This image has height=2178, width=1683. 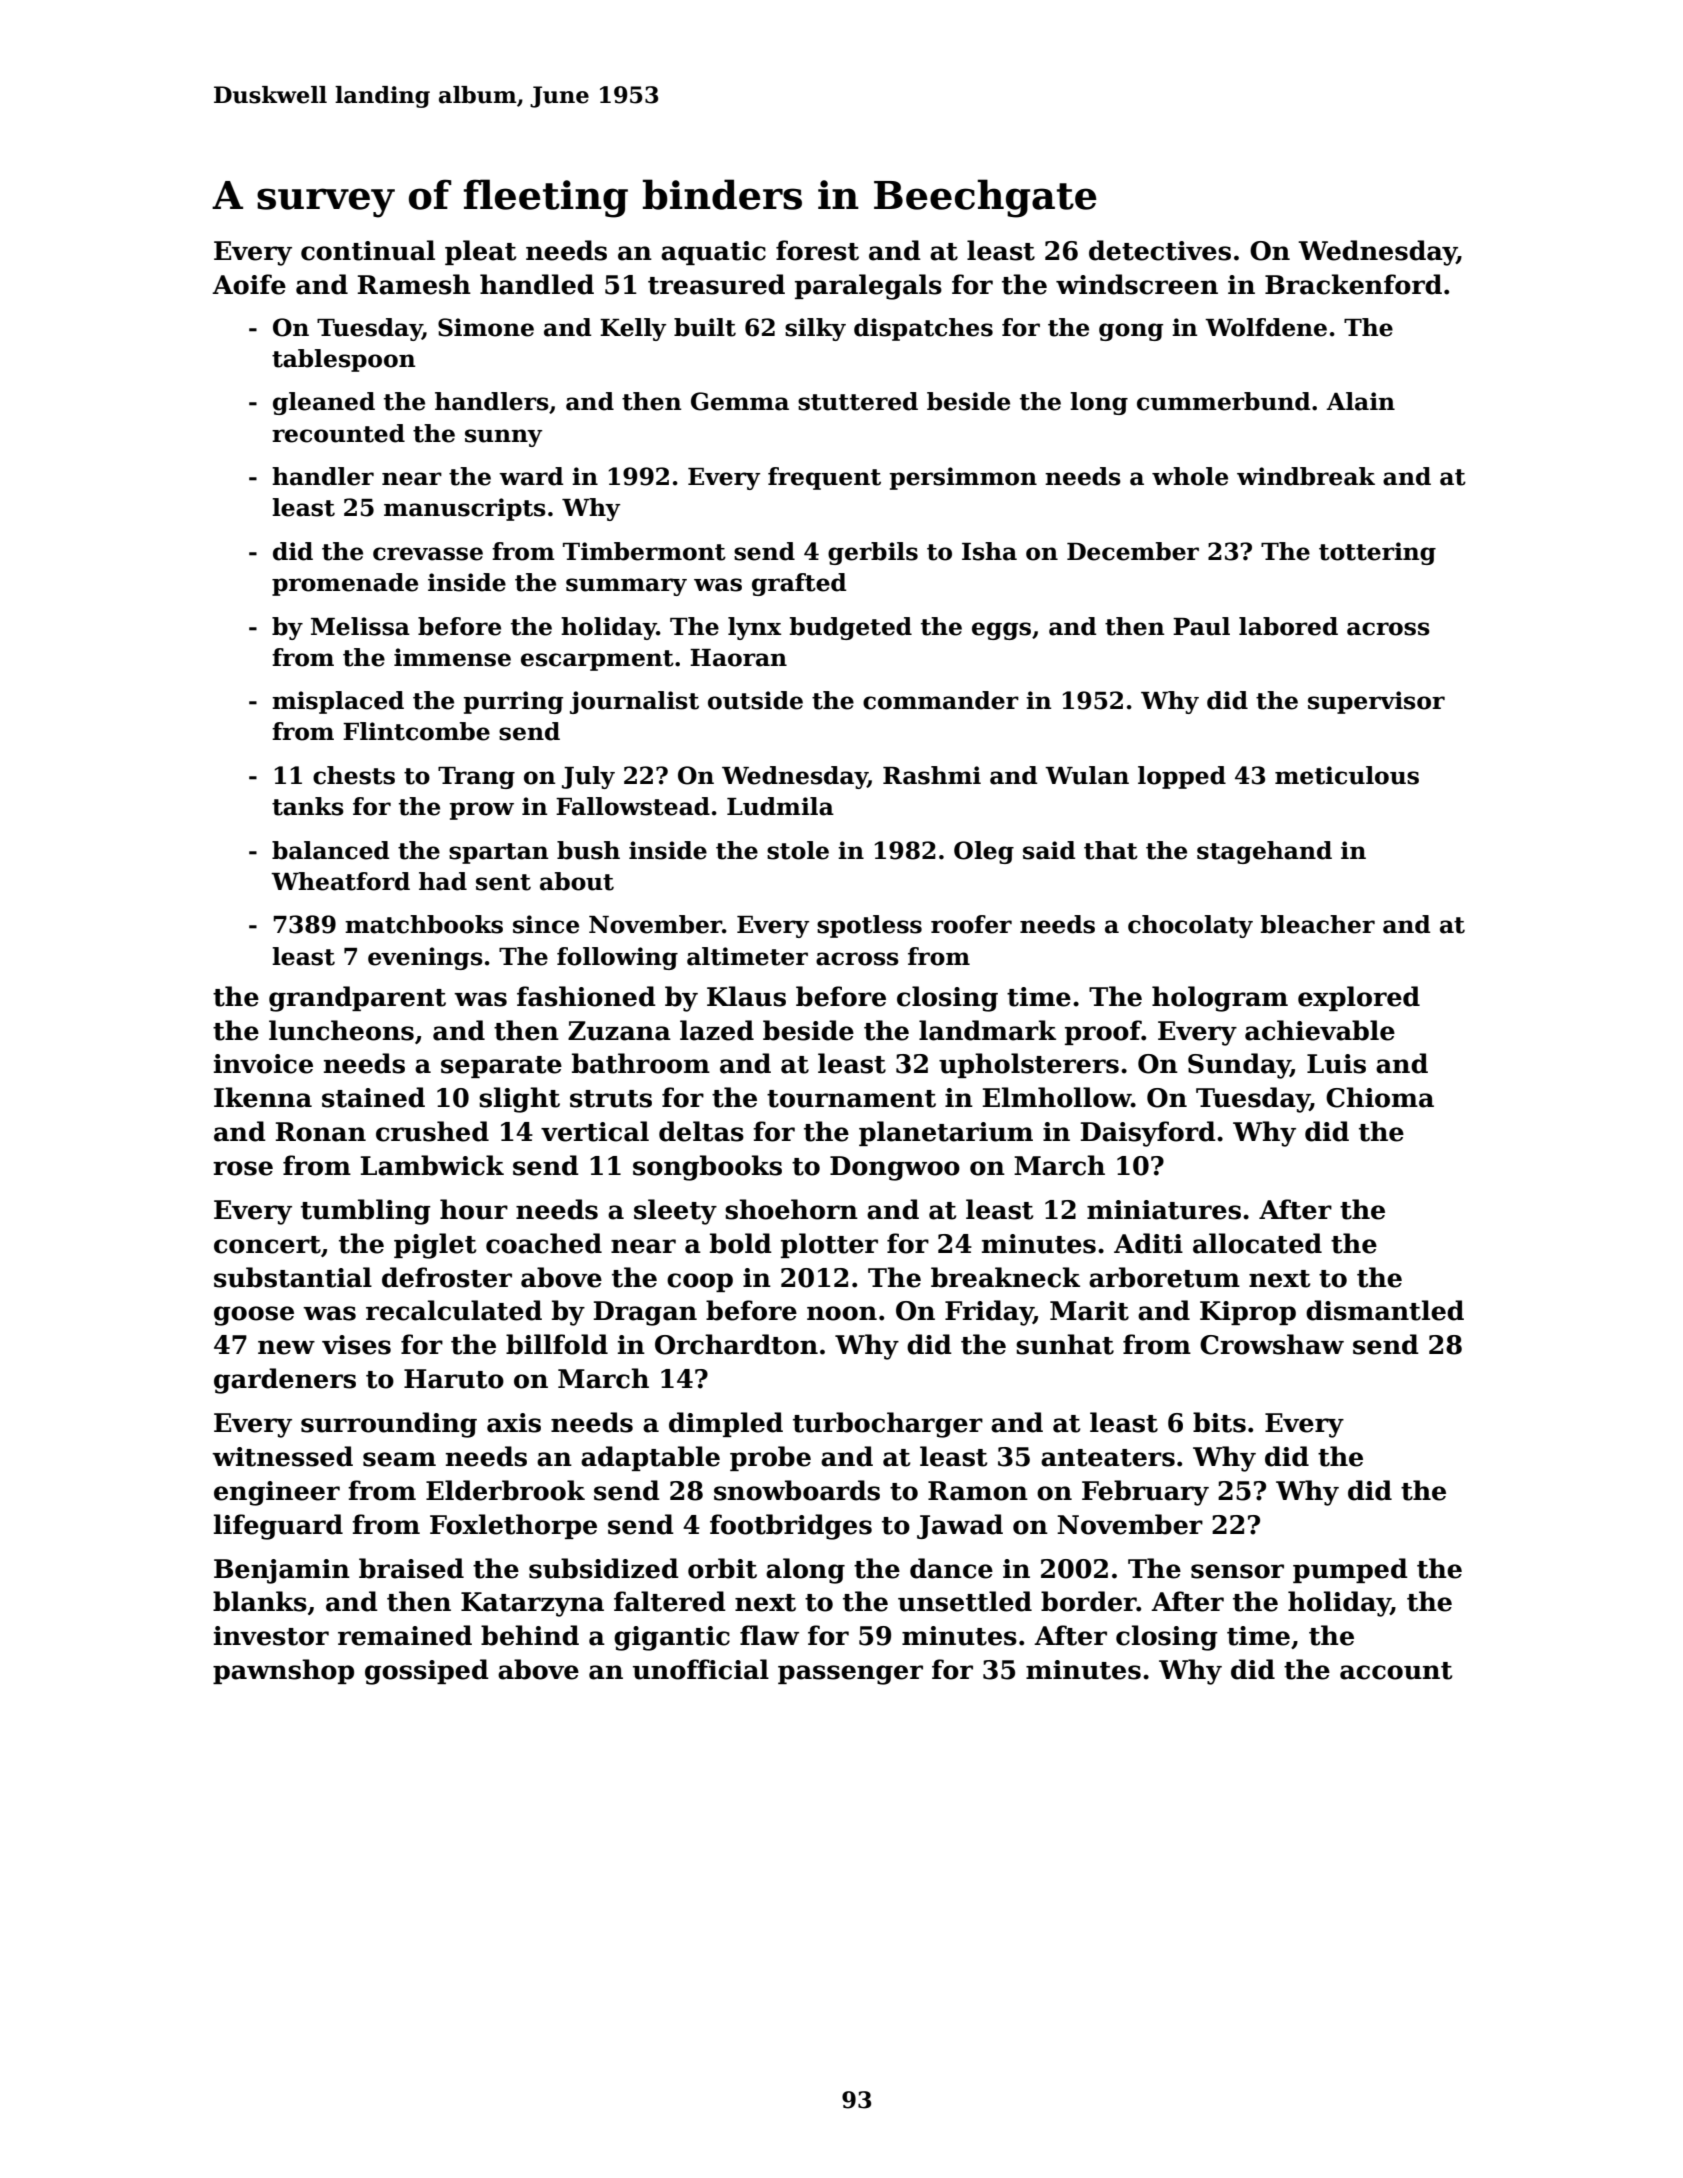 What do you see at coordinates (850, 1675) in the image?
I see `passenger` at bounding box center [850, 1675].
